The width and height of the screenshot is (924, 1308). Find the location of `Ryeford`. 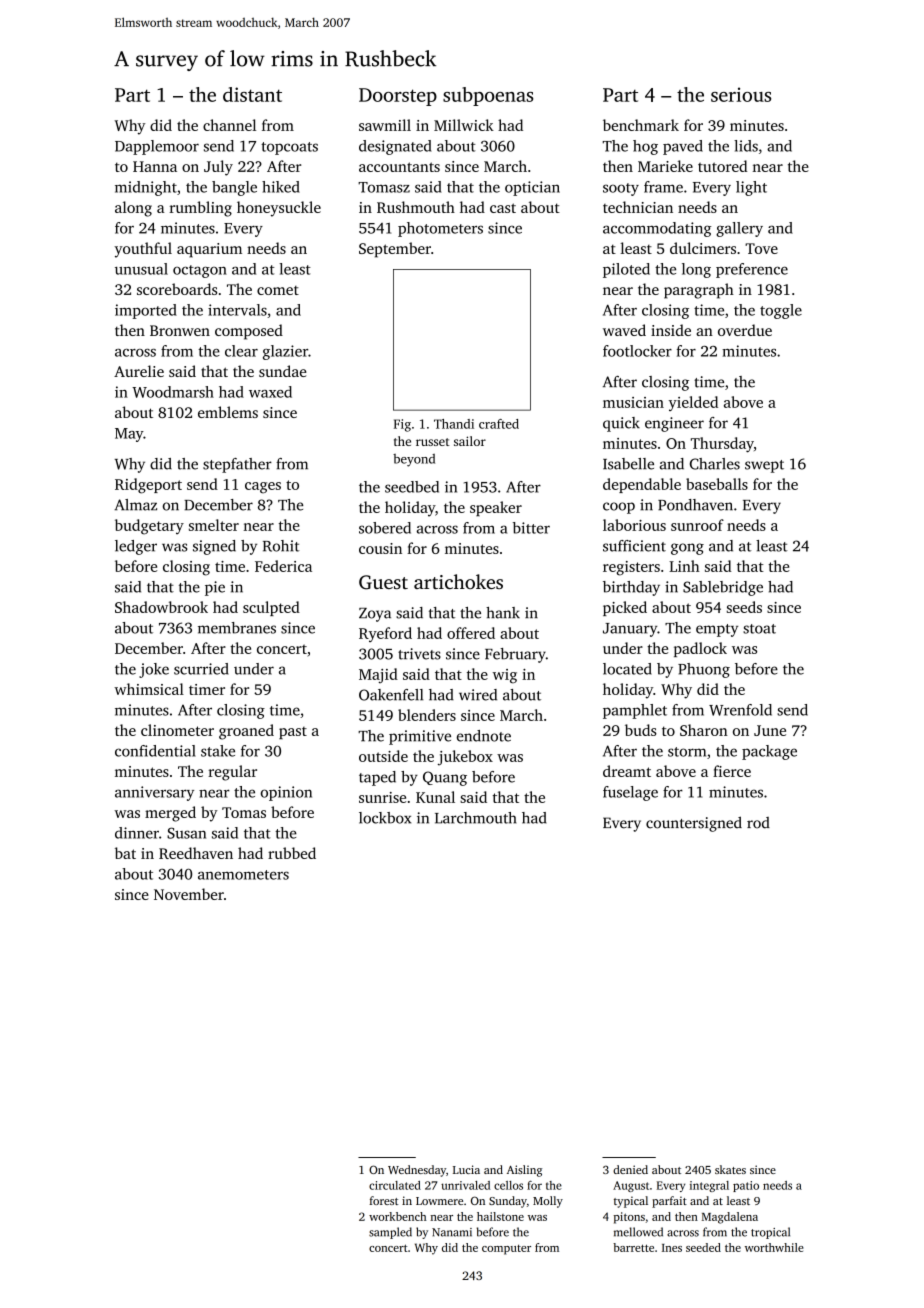

Ryeford is located at coordinates (385, 634).
